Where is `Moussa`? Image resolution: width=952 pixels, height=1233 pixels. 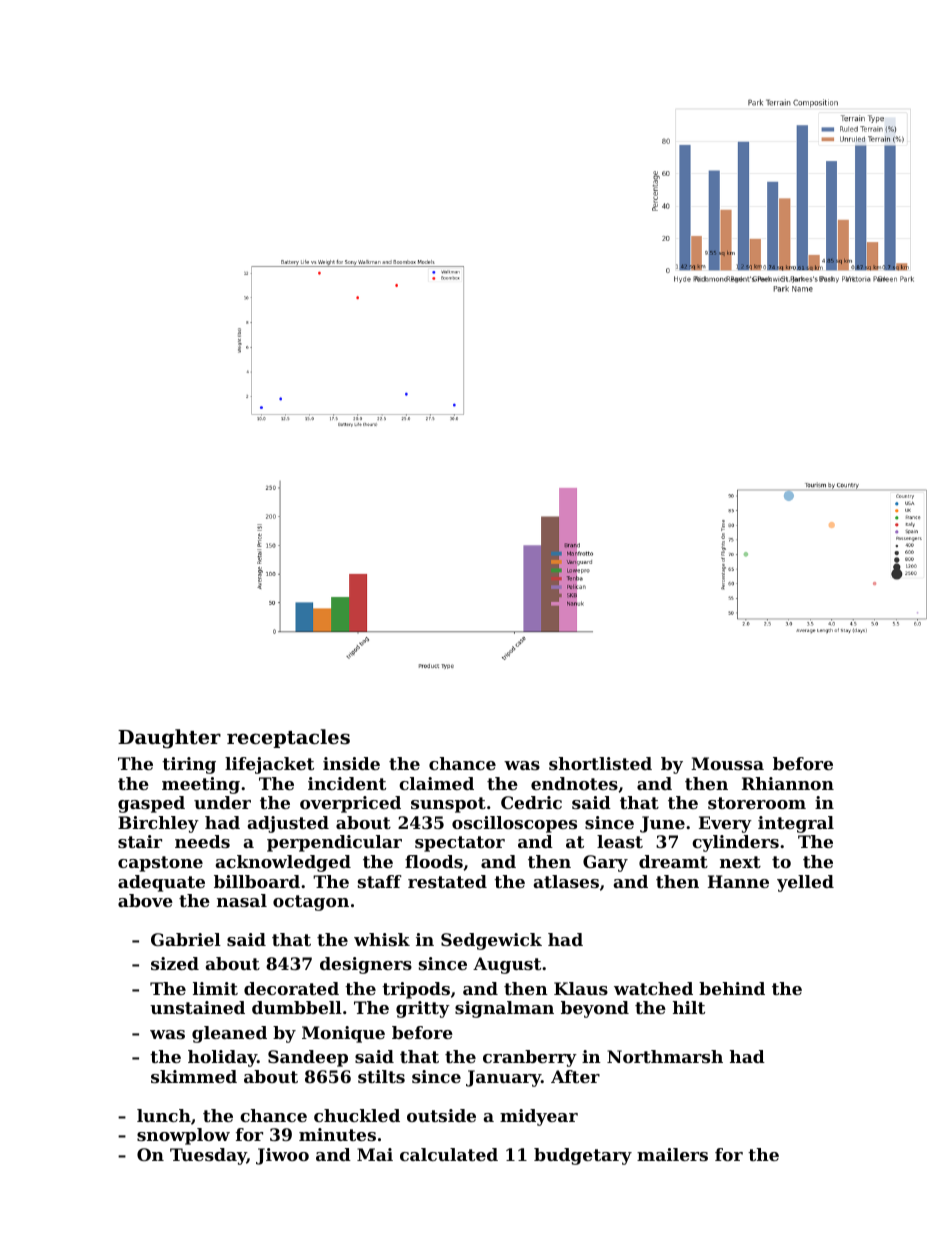
Moussa is located at coordinates (727, 763).
